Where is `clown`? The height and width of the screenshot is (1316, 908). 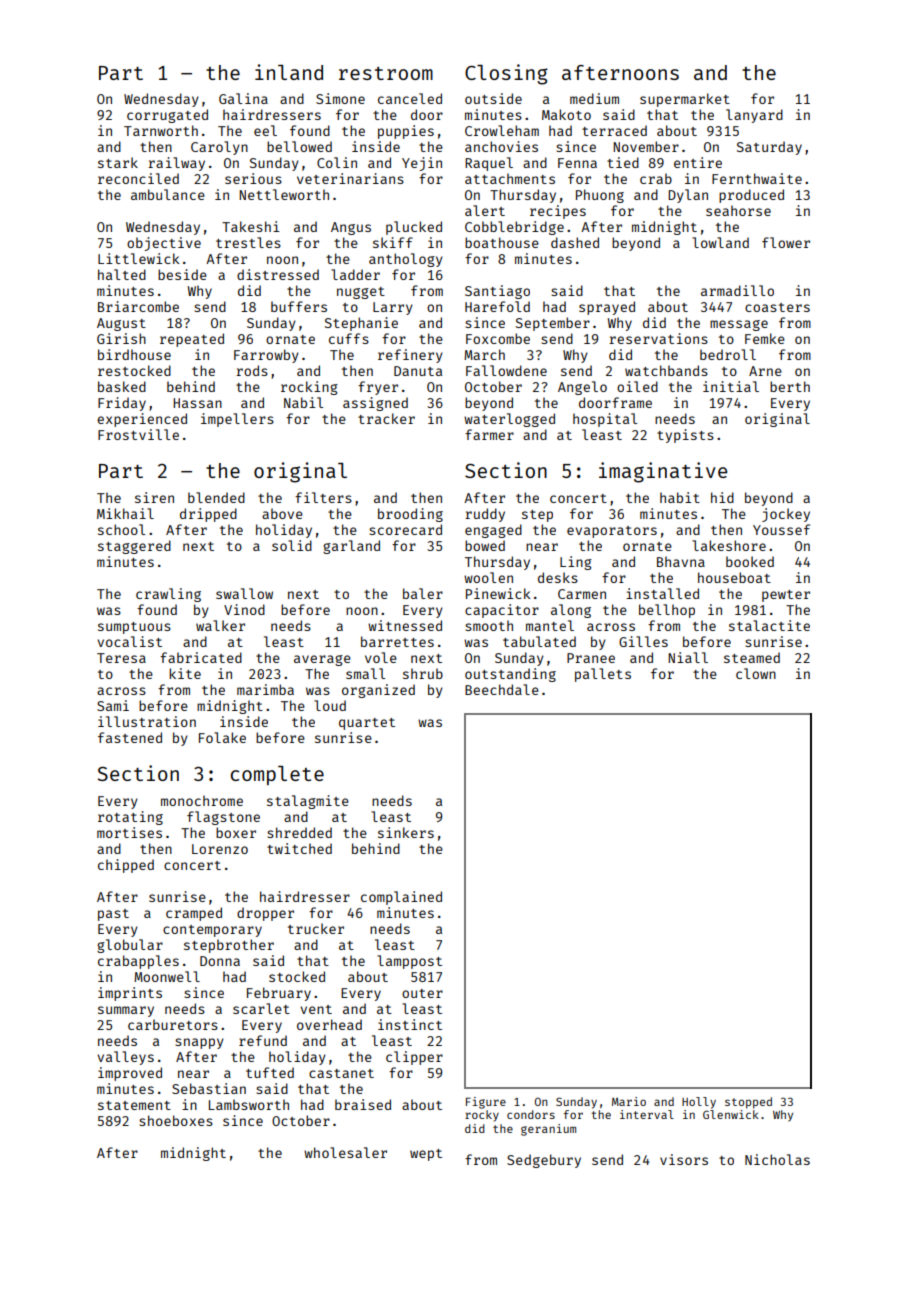
clown is located at coordinates (756, 673).
